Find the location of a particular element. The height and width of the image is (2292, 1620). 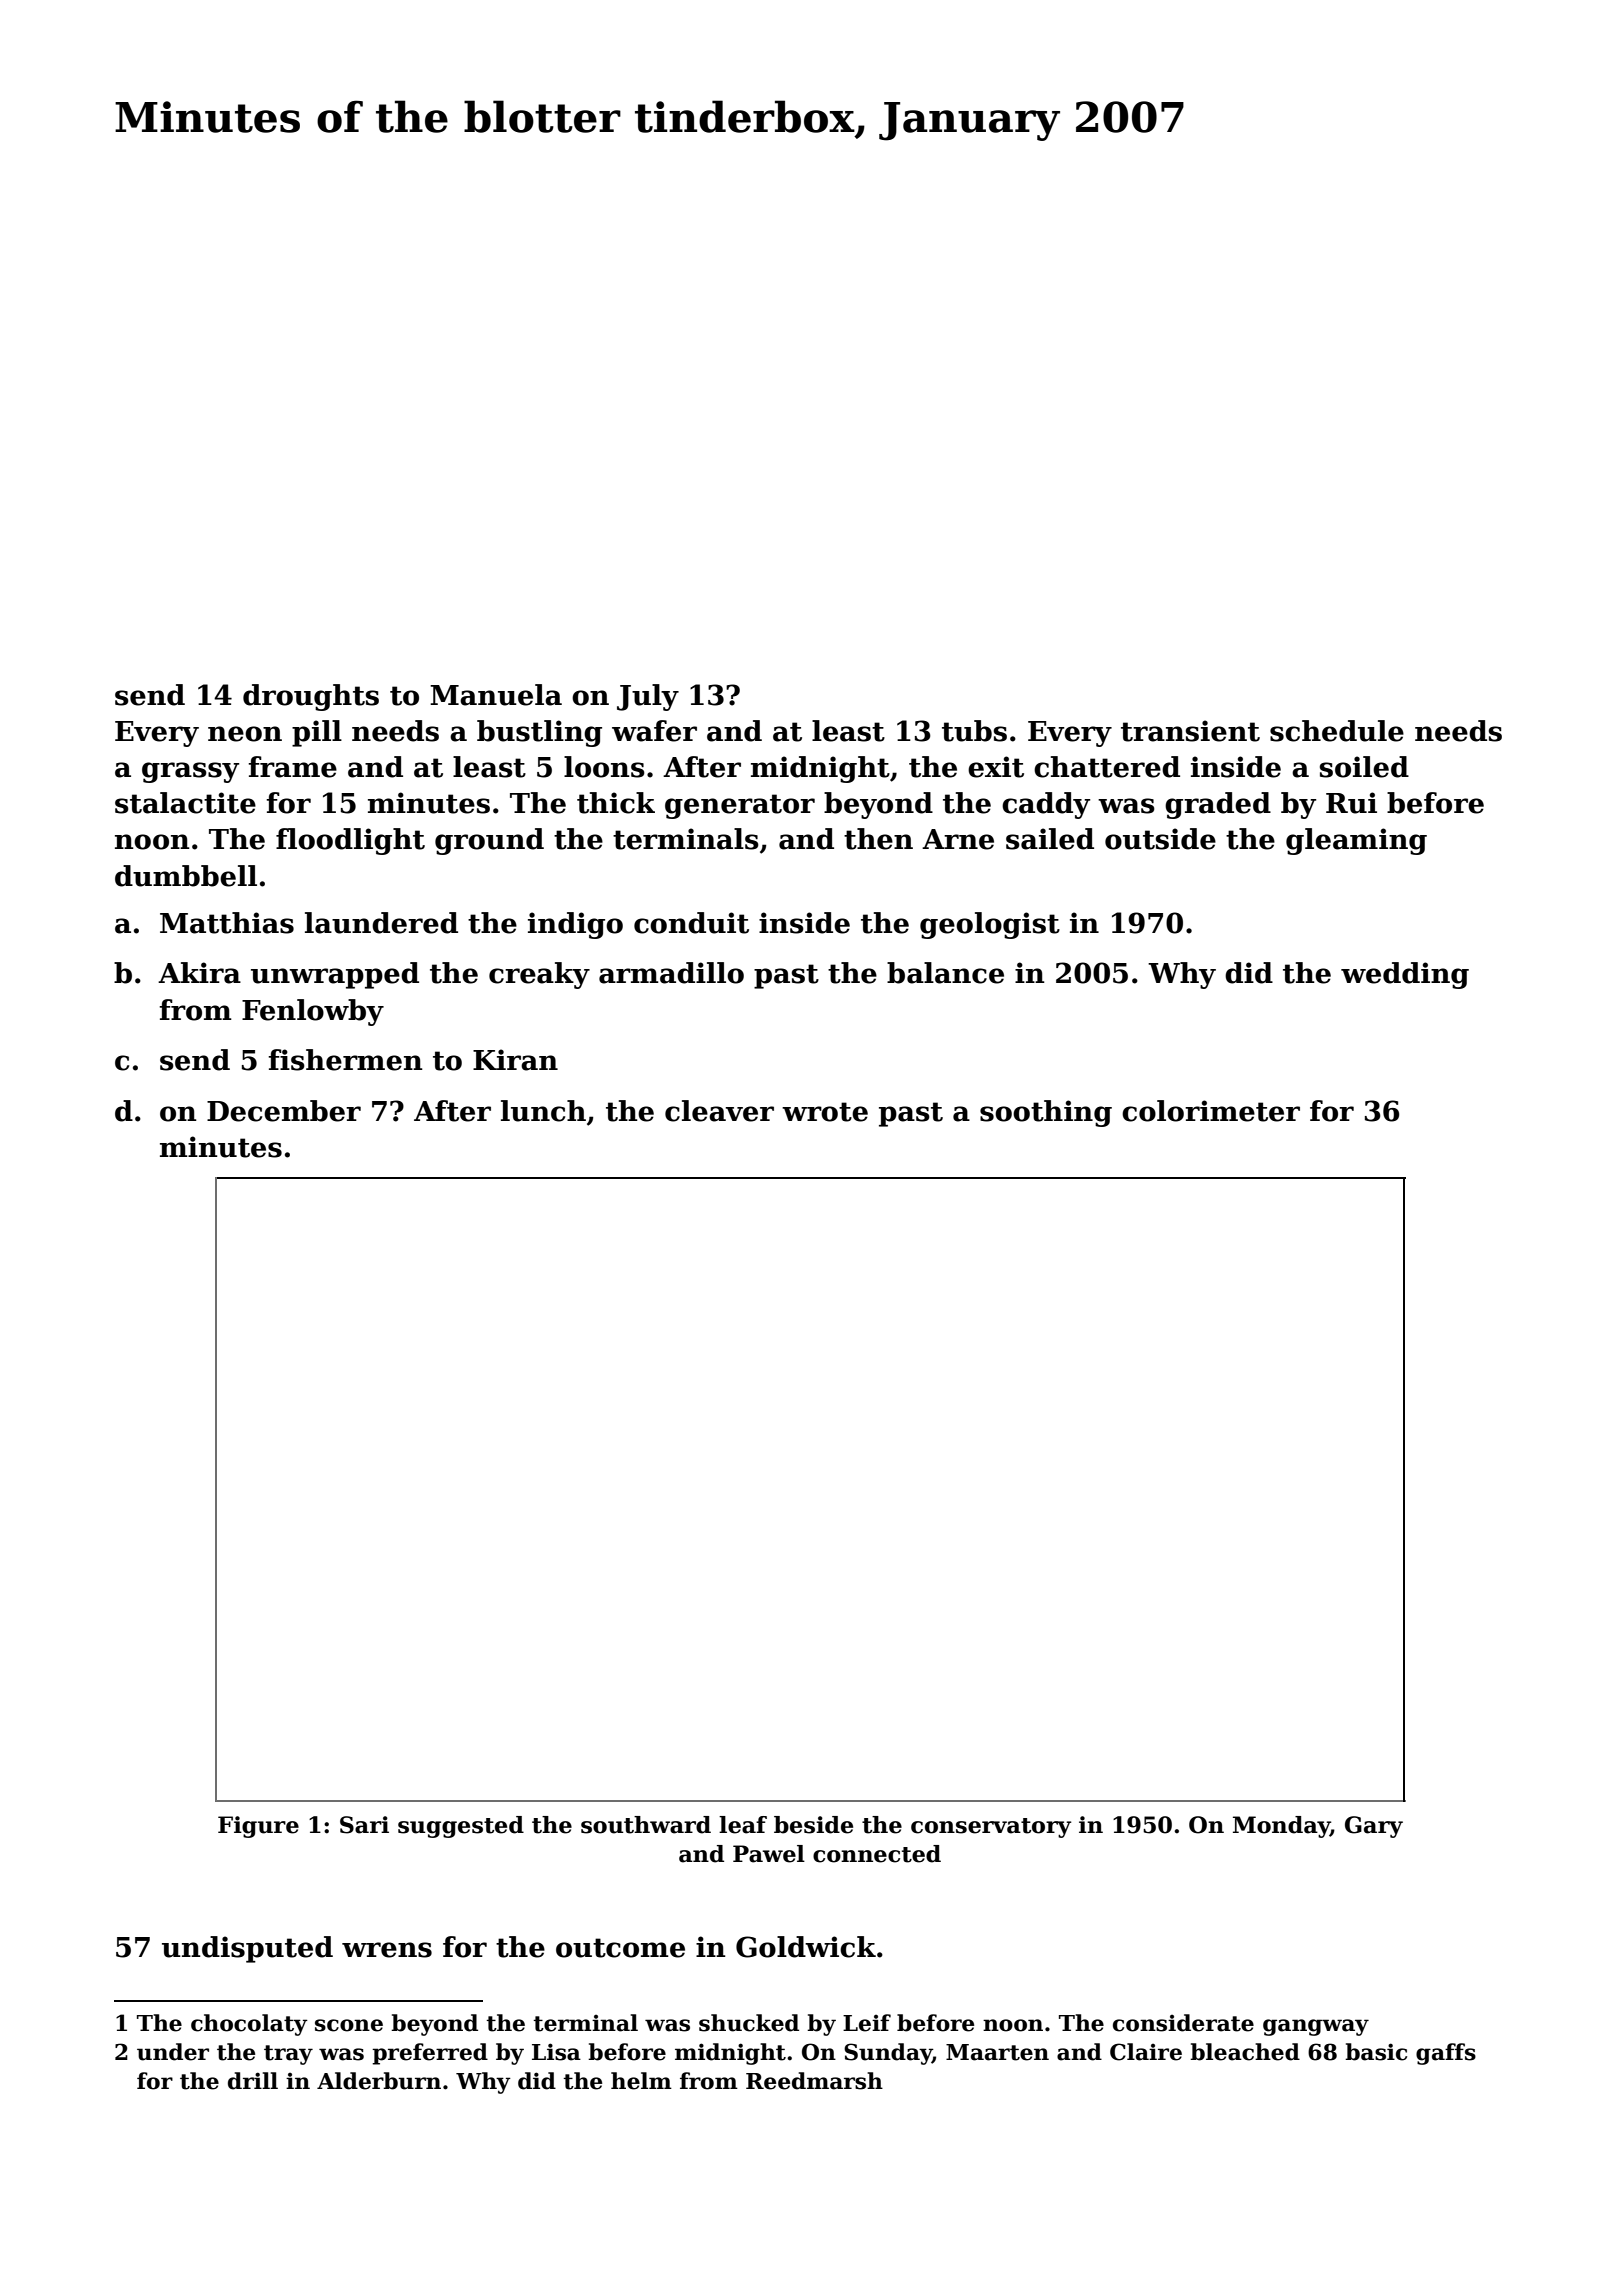

transient is located at coordinates (1190, 731).
